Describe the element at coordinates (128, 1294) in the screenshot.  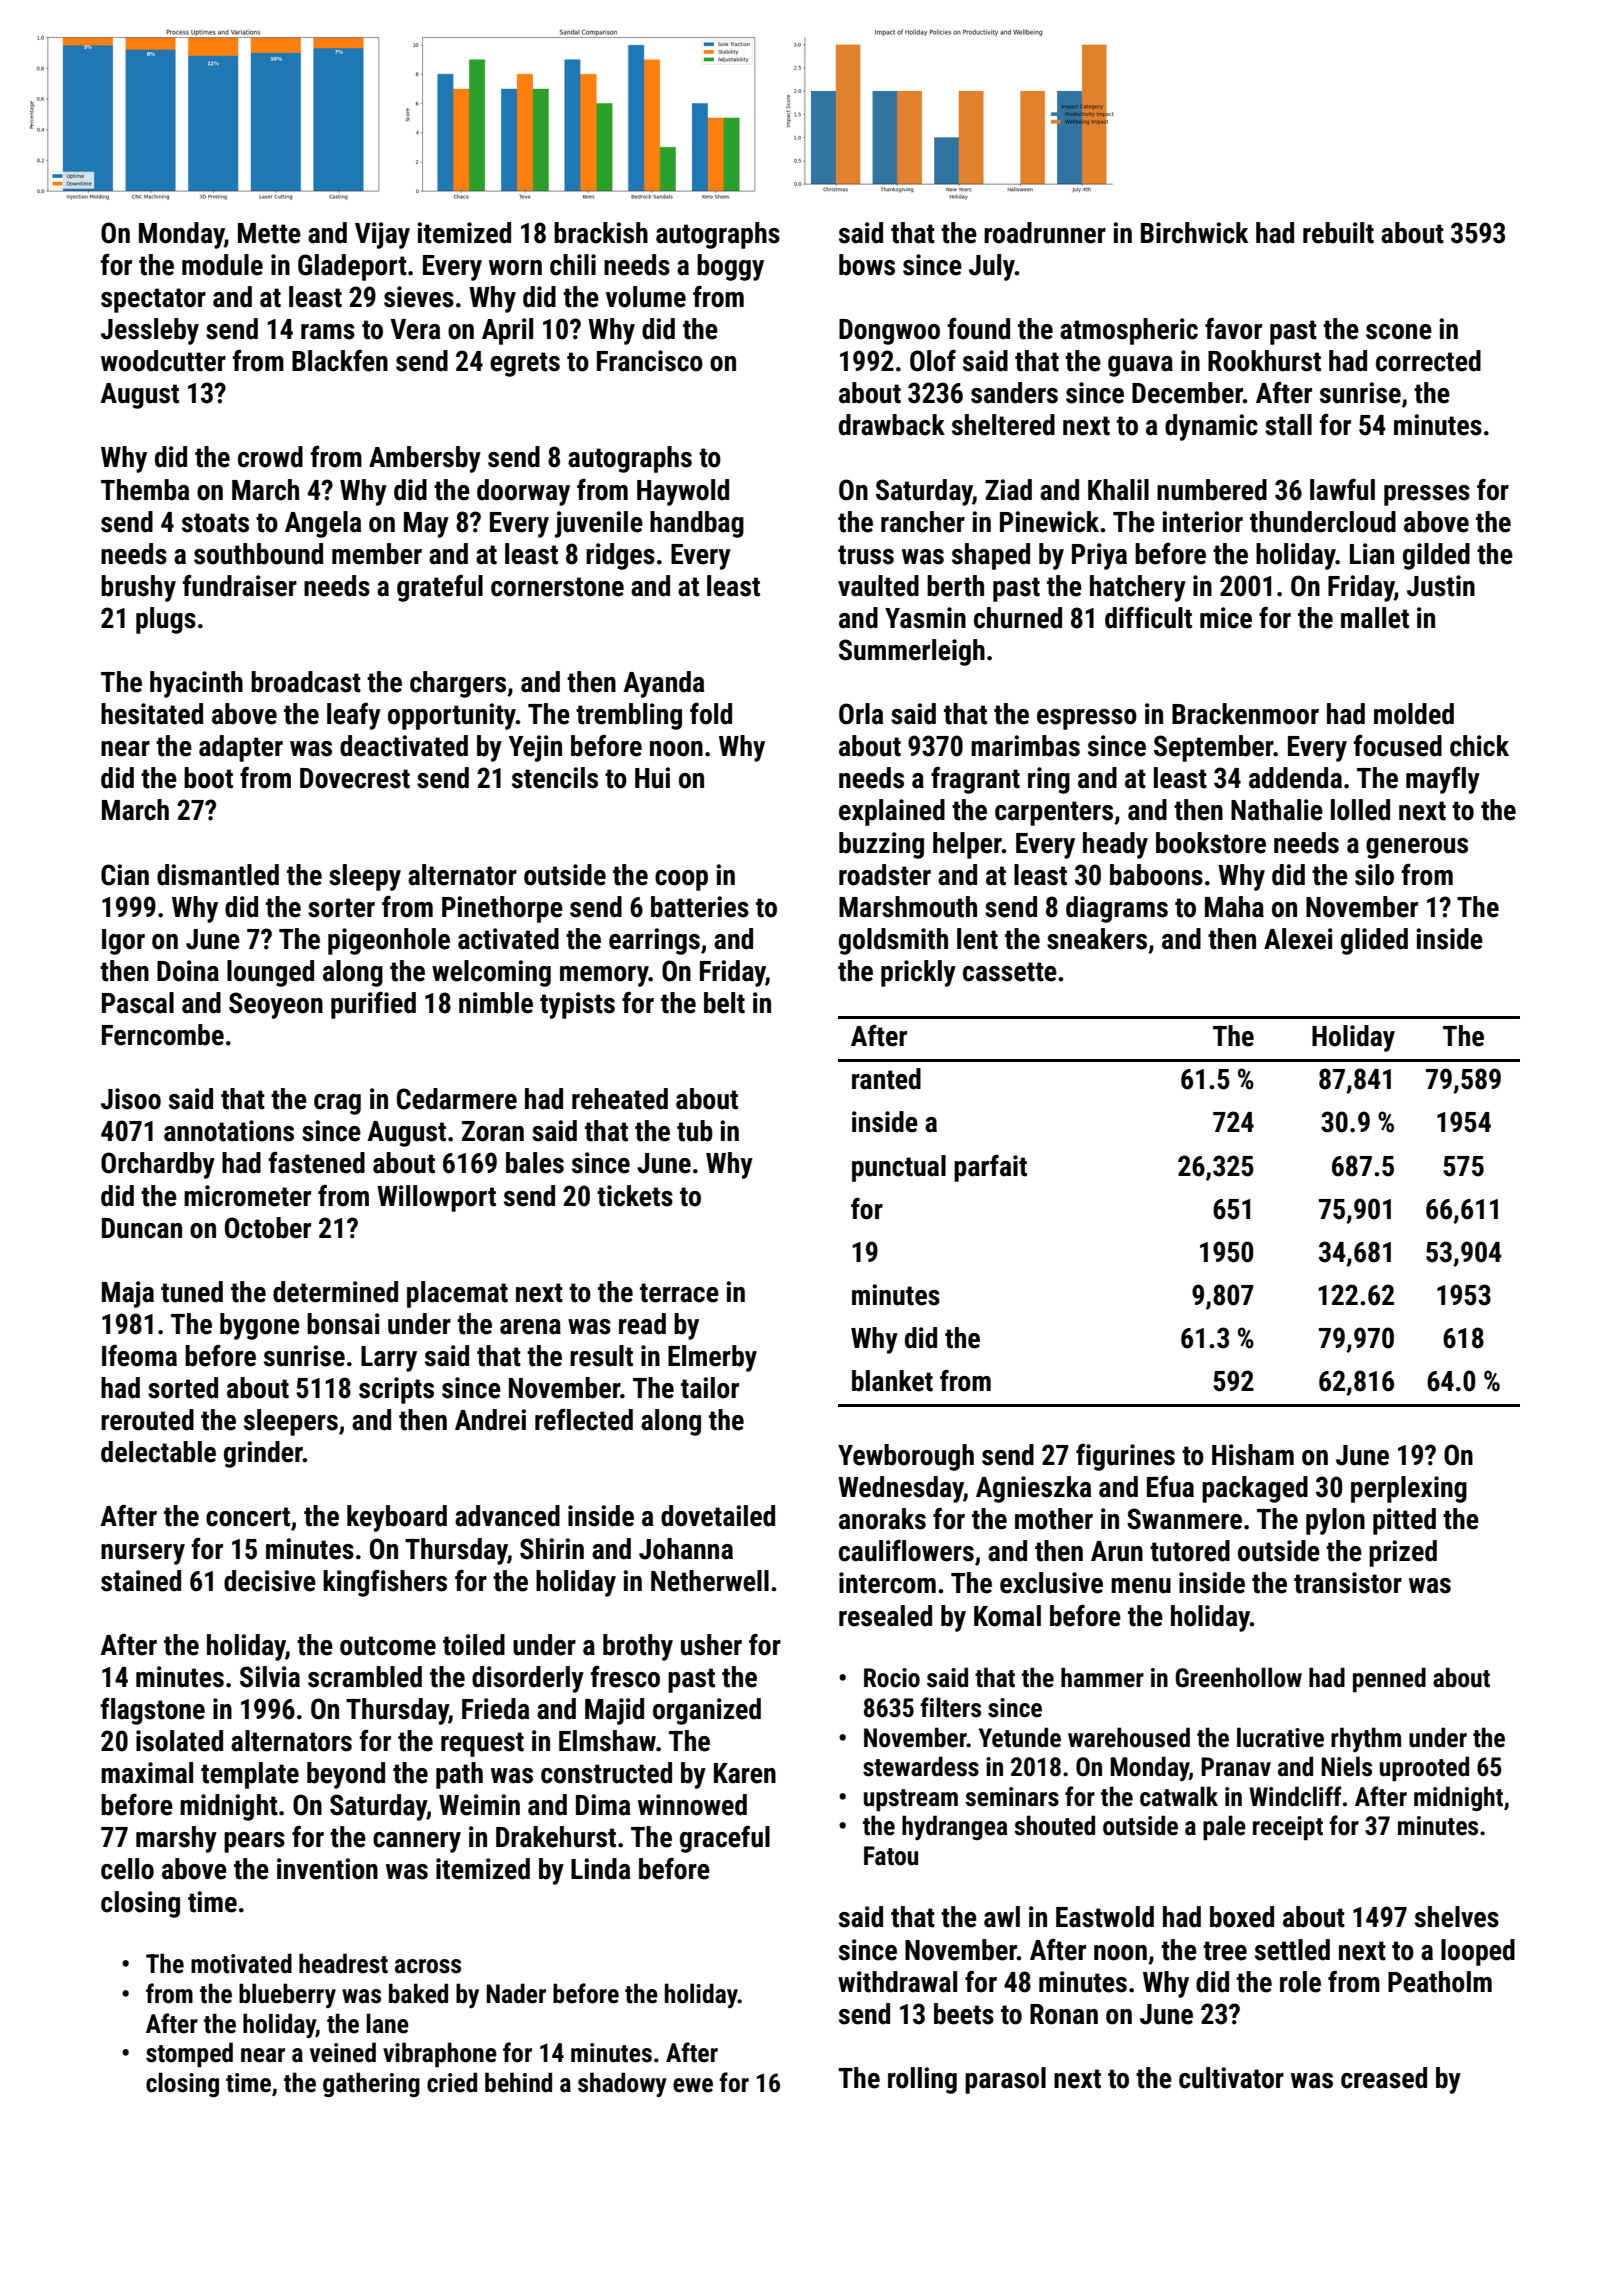
I see `Maja` at that location.
